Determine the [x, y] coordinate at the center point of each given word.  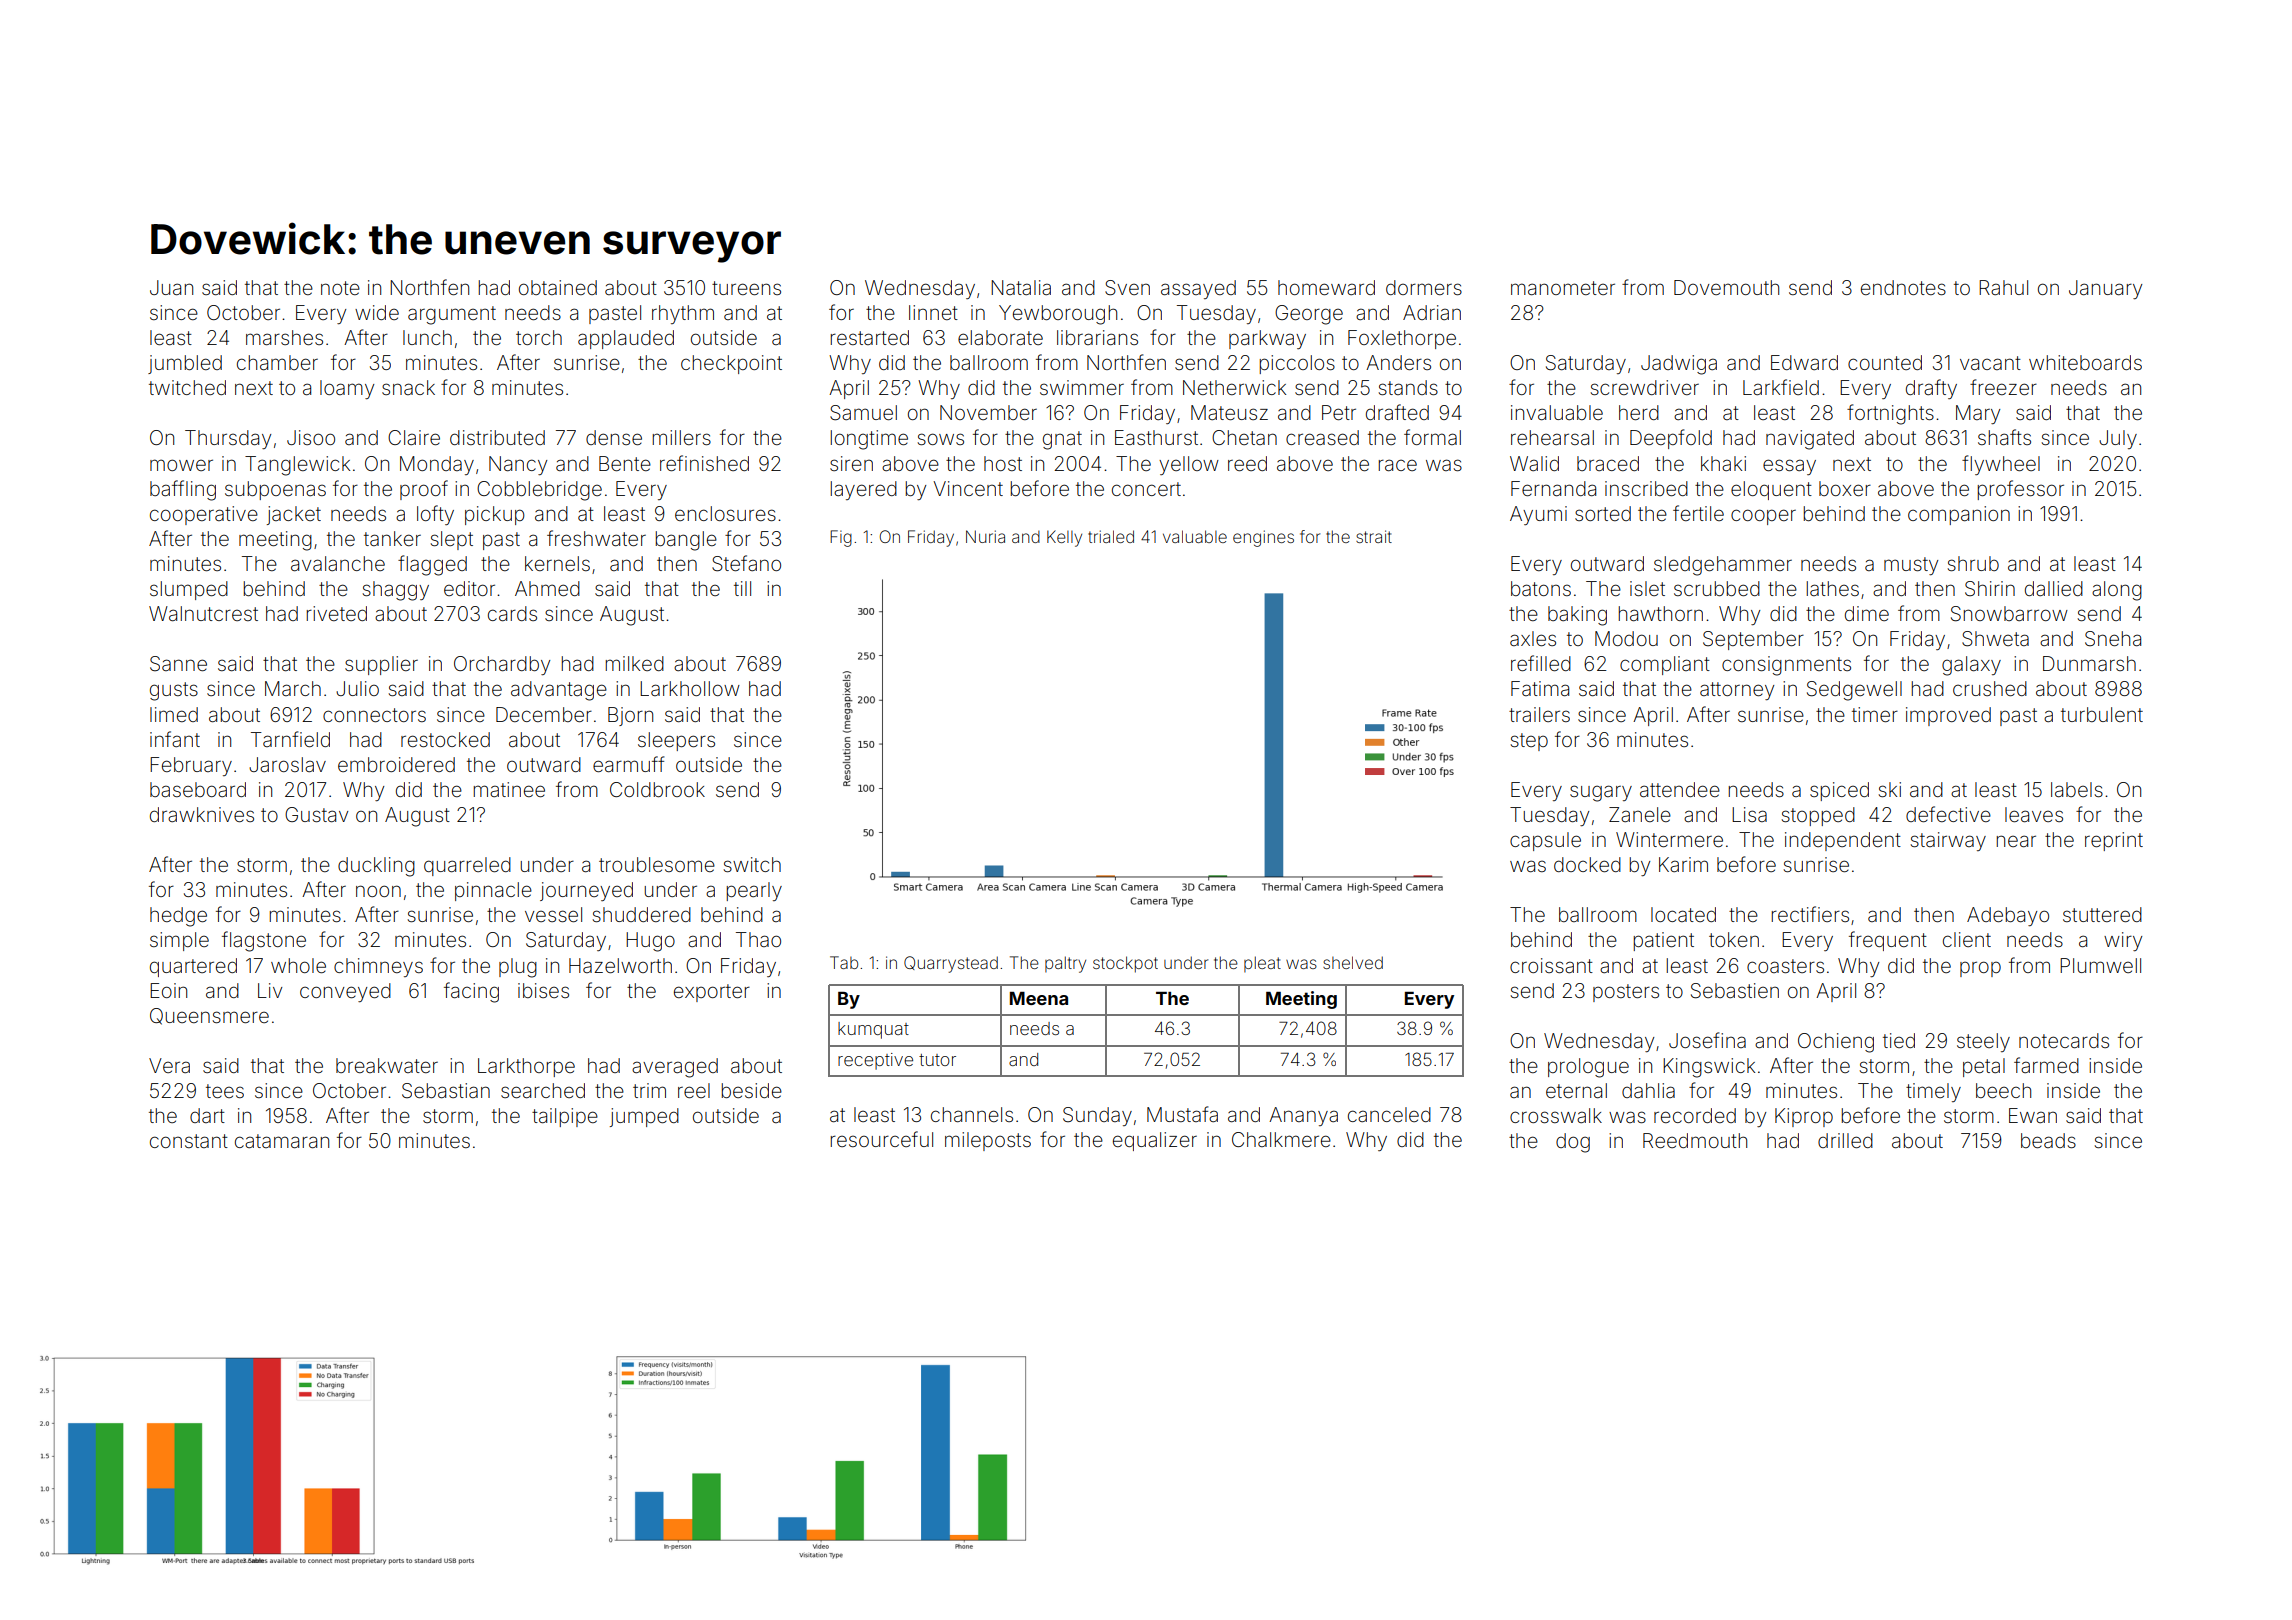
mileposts [988, 1141]
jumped [644, 1117]
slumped [189, 590]
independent [1843, 841]
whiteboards [2085, 362]
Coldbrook [657, 789]
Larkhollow [690, 688]
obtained [558, 287]
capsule [1545, 841]
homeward [1326, 287]
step [1529, 742]
